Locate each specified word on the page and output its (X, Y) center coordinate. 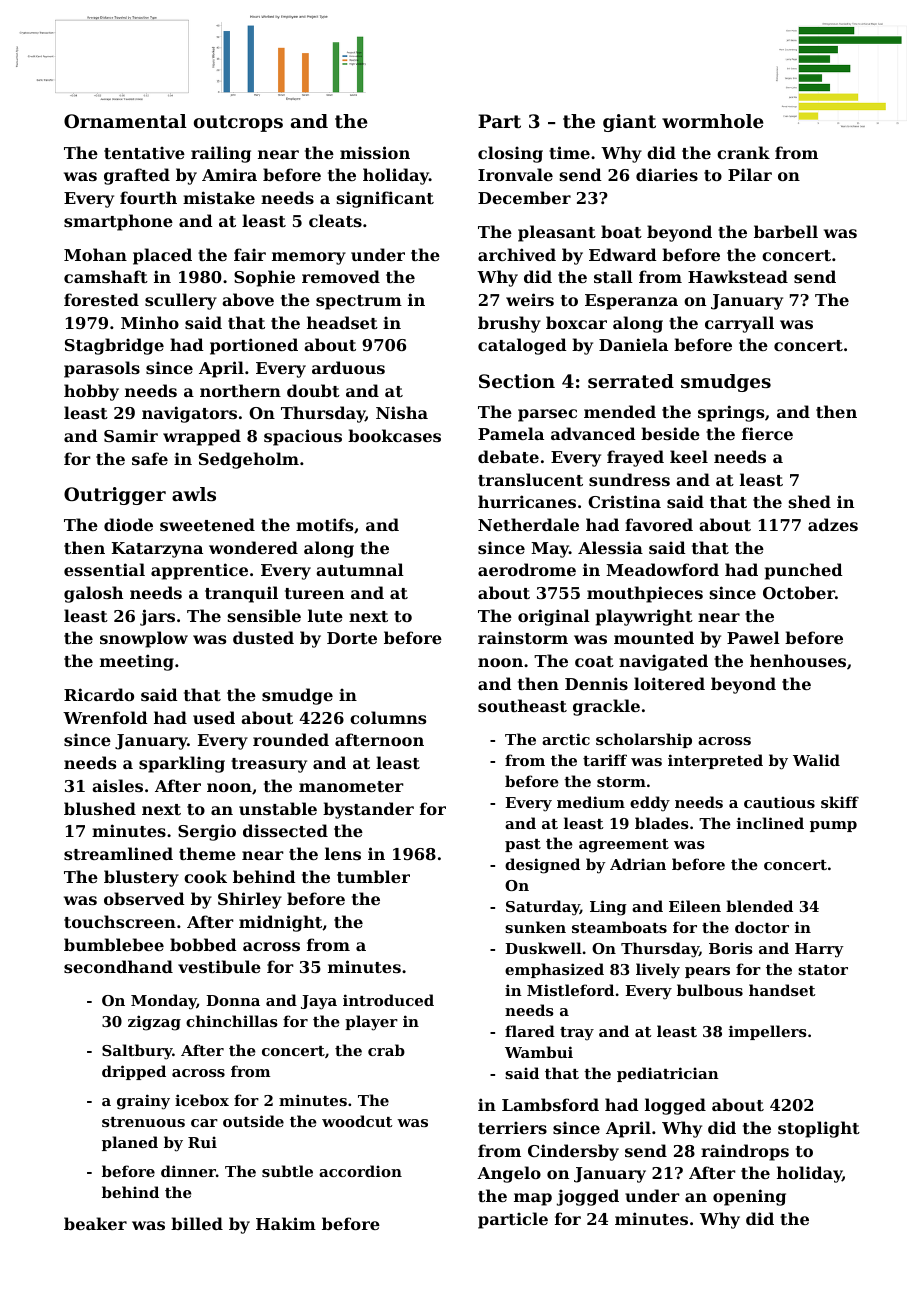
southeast (522, 705)
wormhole (713, 121)
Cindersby (573, 1152)
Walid (816, 760)
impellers (768, 1032)
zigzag (154, 1023)
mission (375, 152)
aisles (117, 785)
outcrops (238, 123)
